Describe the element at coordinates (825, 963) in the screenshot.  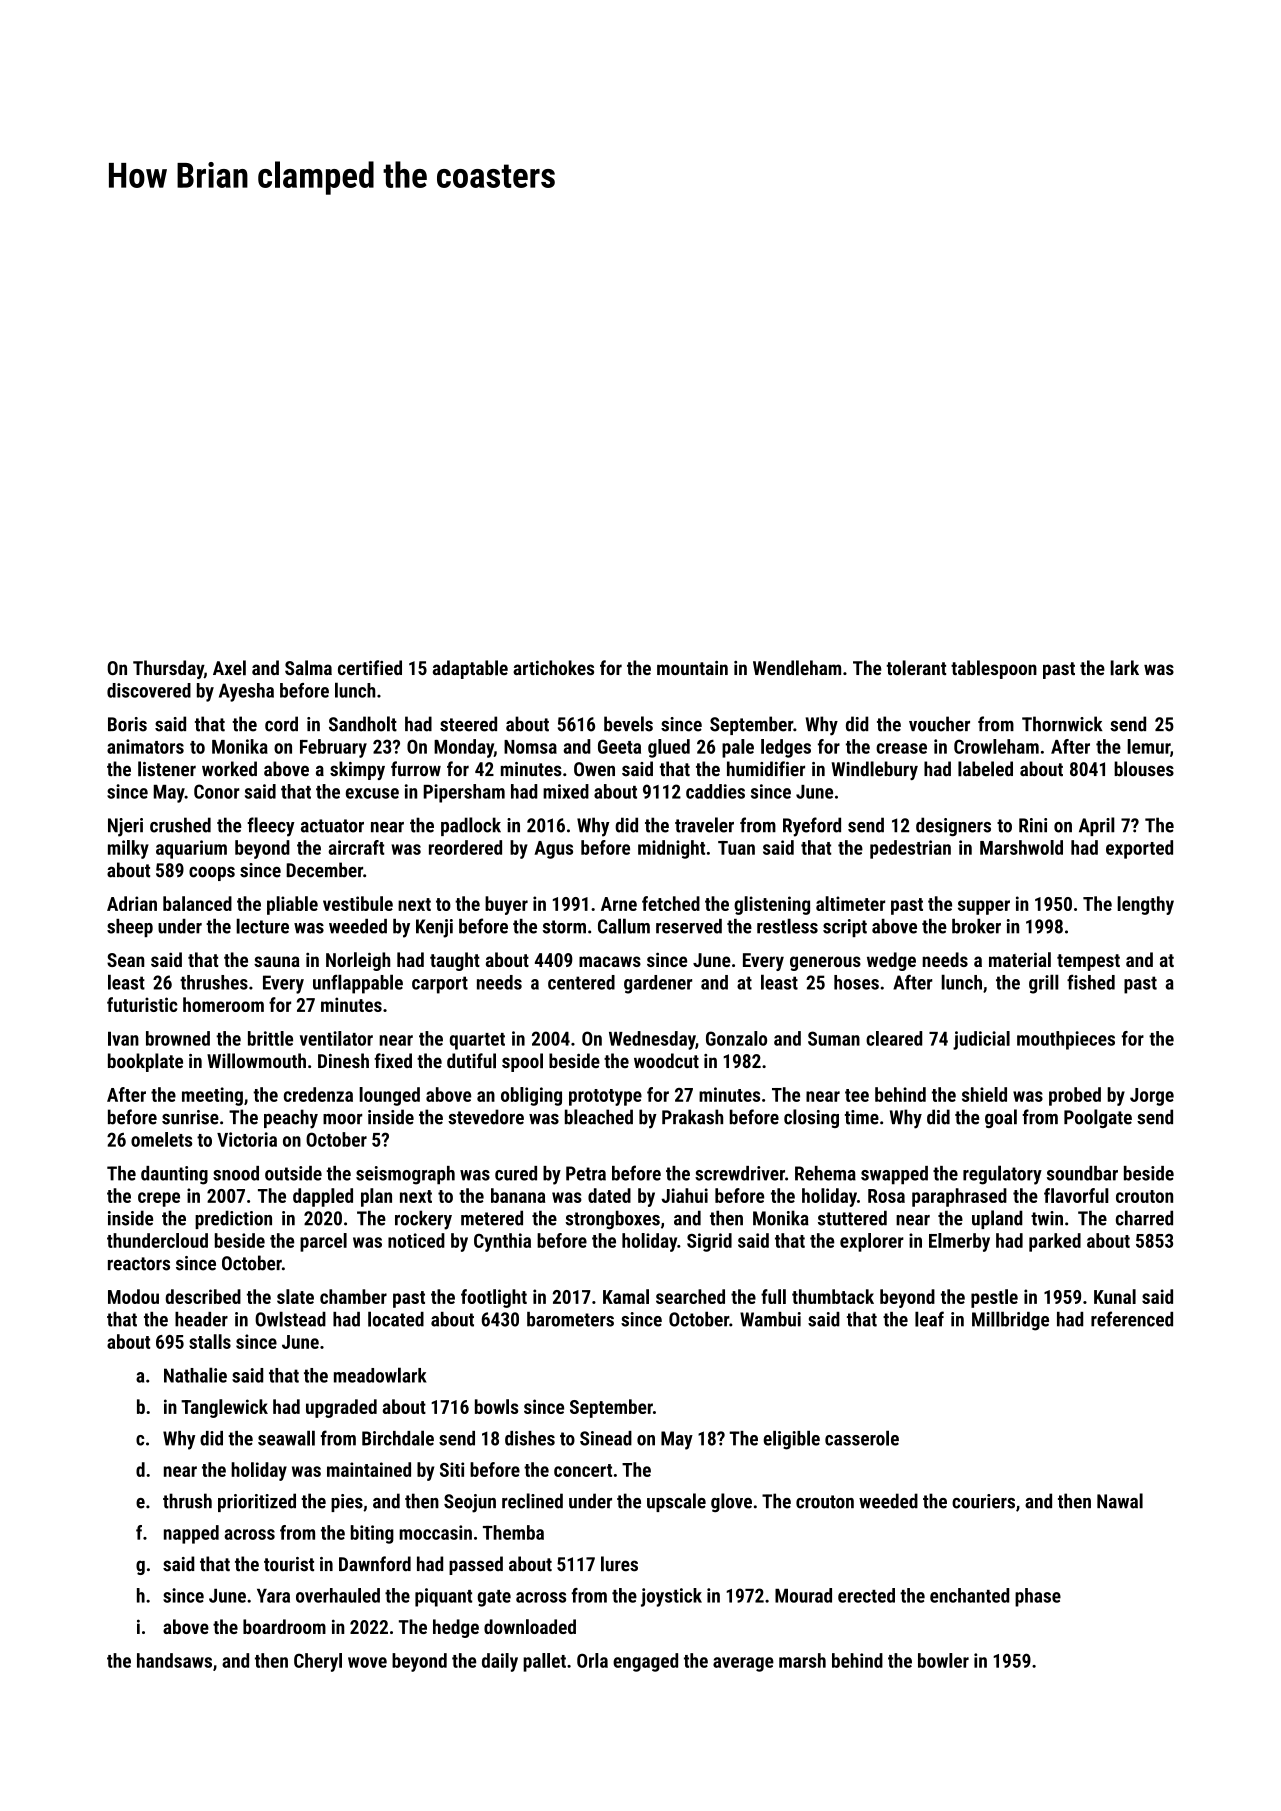
I see `generous` at that location.
